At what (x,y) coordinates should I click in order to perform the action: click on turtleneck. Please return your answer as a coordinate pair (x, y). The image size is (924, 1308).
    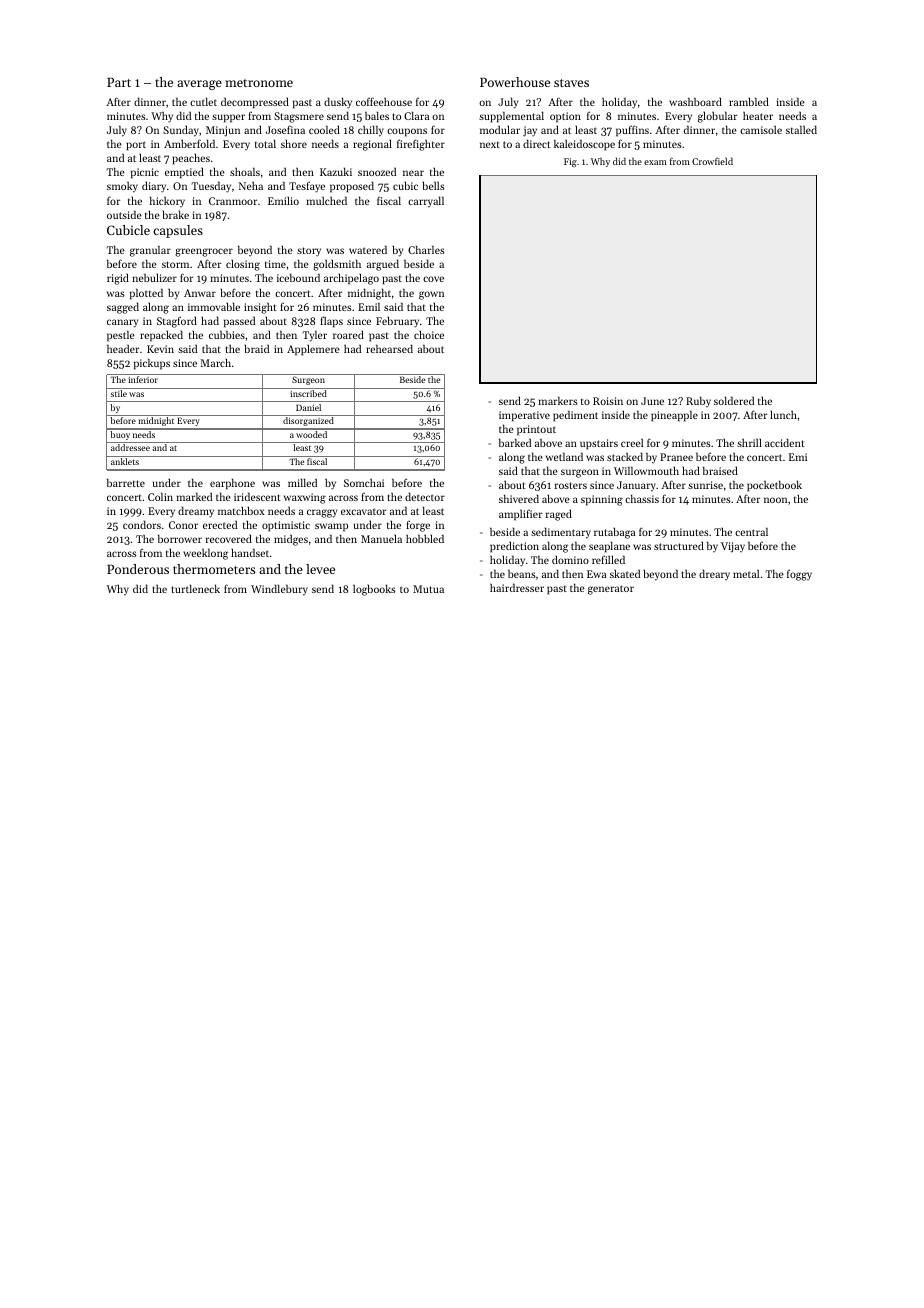
    Looking at the image, I should click on (195, 588).
